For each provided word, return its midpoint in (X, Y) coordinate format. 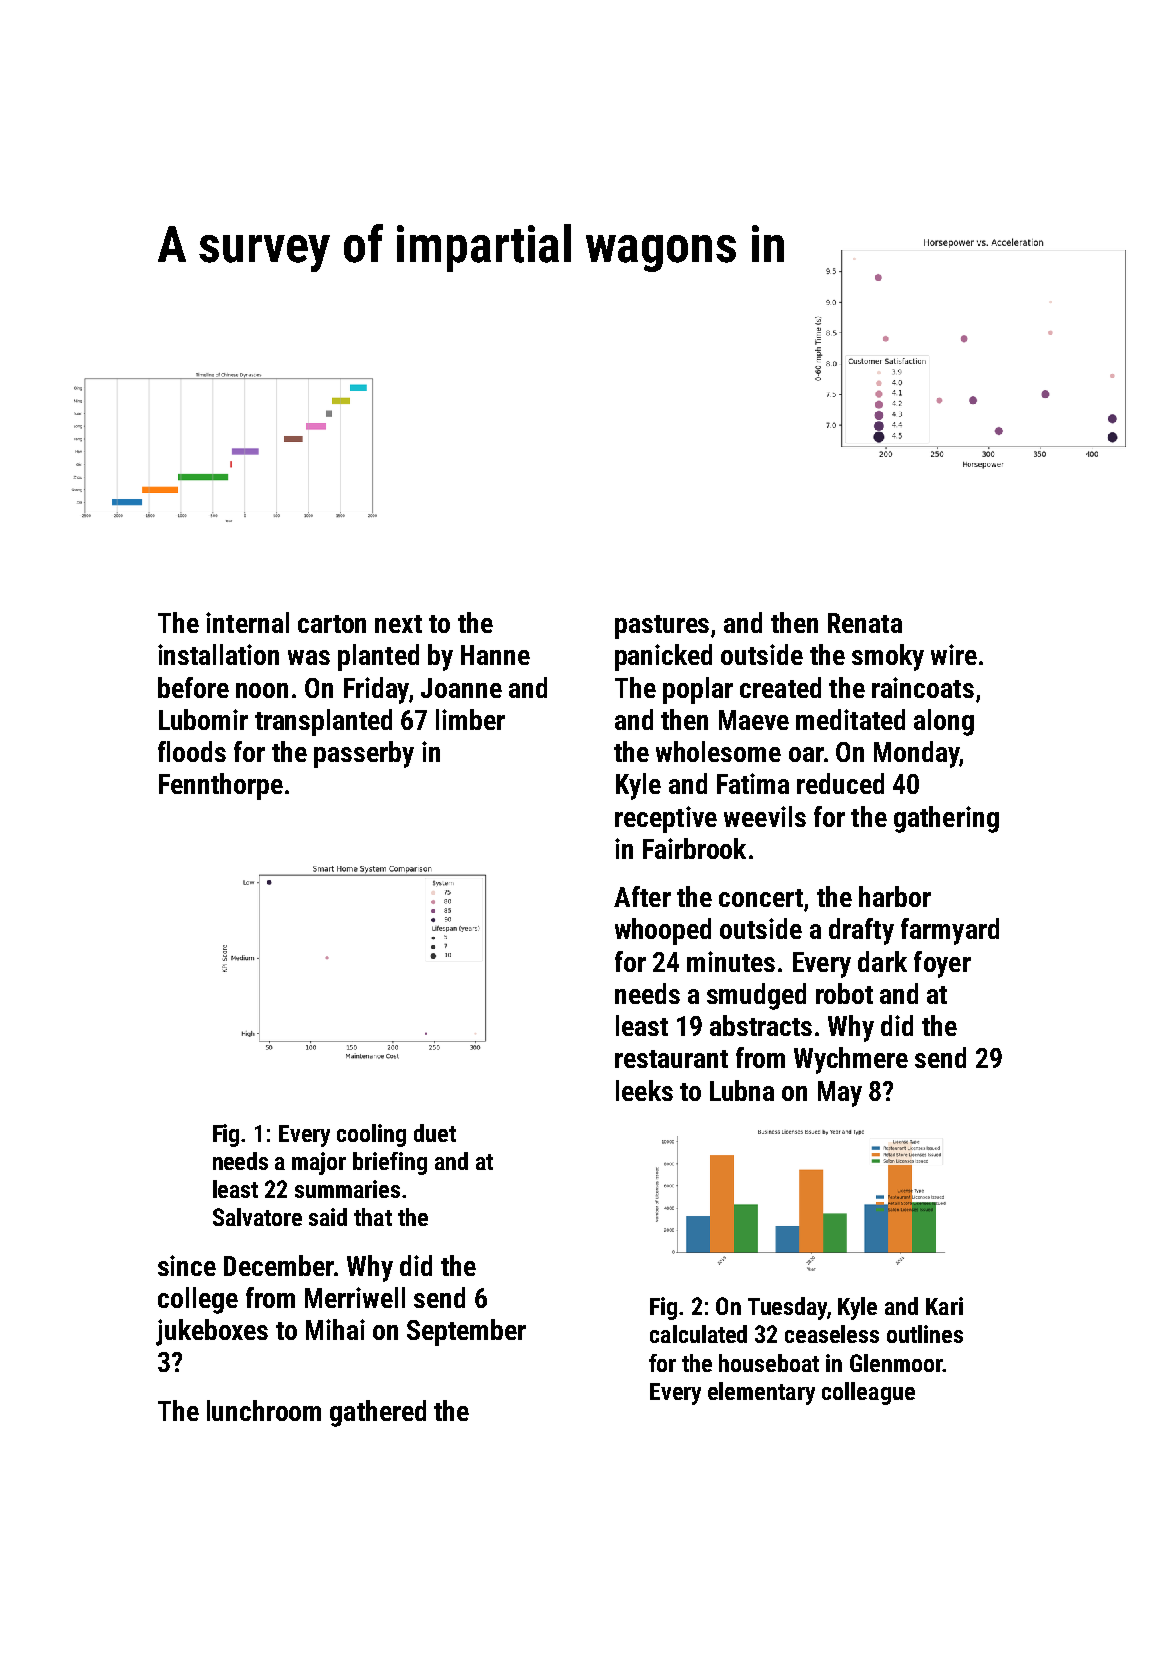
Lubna (742, 1090)
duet (435, 1133)
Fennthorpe (221, 786)
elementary (761, 1393)
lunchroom (264, 1410)
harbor (895, 896)
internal (247, 622)
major (319, 1163)
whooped (663, 931)
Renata (865, 623)
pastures (662, 627)
